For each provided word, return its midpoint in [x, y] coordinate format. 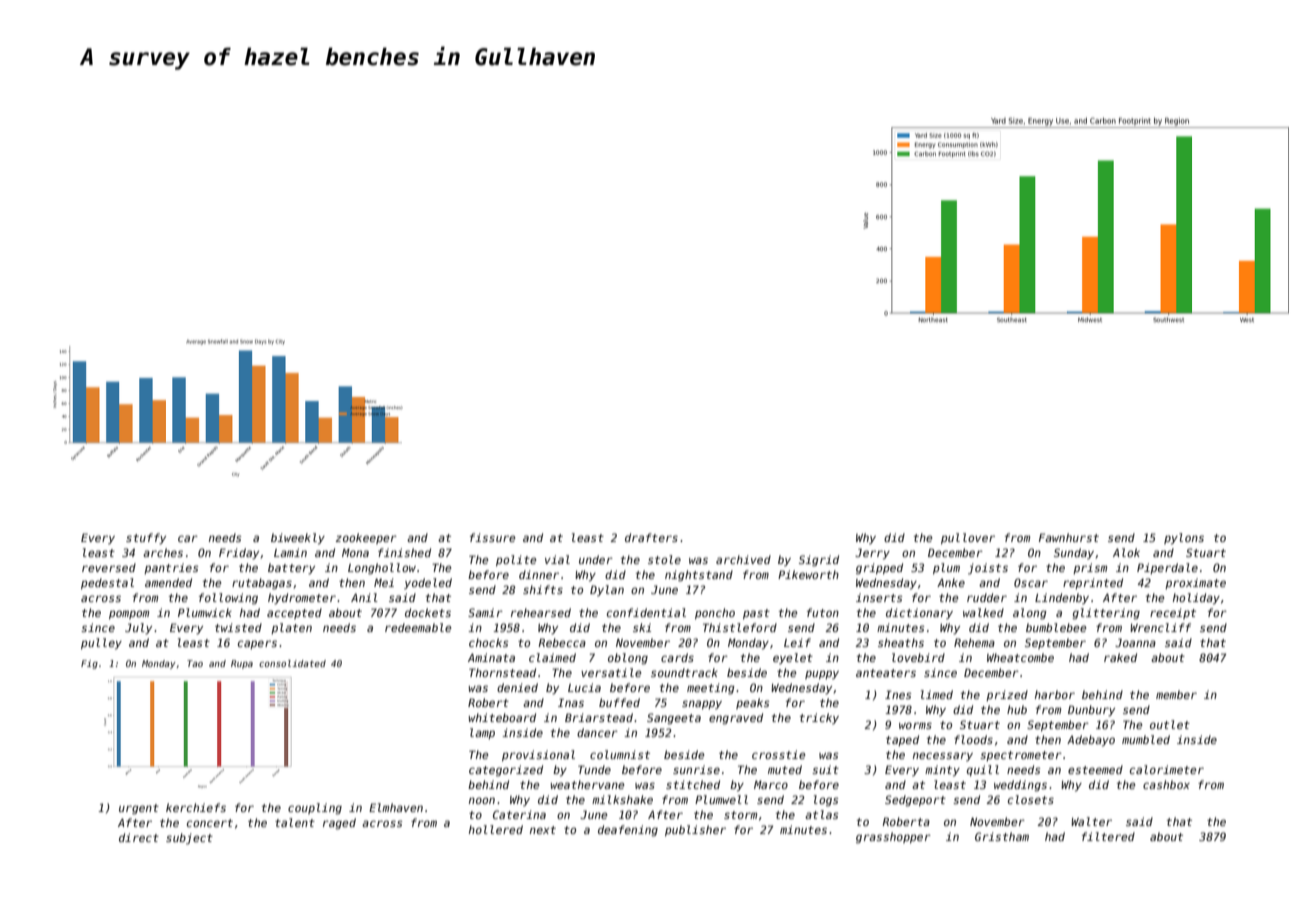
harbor [1055, 694]
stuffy [146, 539]
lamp [482, 733]
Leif [797, 642]
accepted [294, 613]
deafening [628, 831]
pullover [968, 538]
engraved [736, 719]
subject [189, 839]
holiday [1196, 599]
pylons [1184, 539]
